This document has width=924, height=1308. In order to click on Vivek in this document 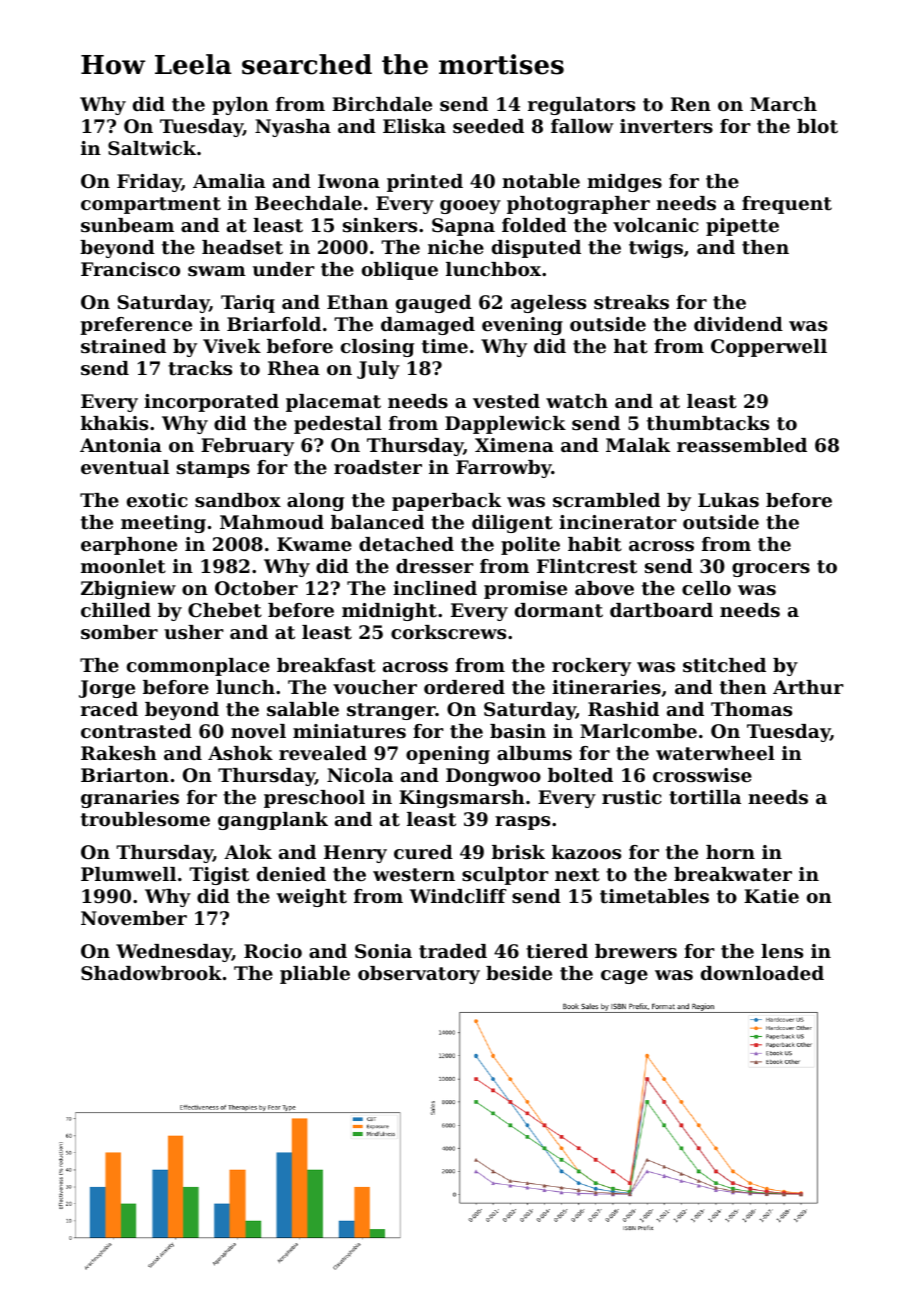, I will do `click(232, 346)`.
